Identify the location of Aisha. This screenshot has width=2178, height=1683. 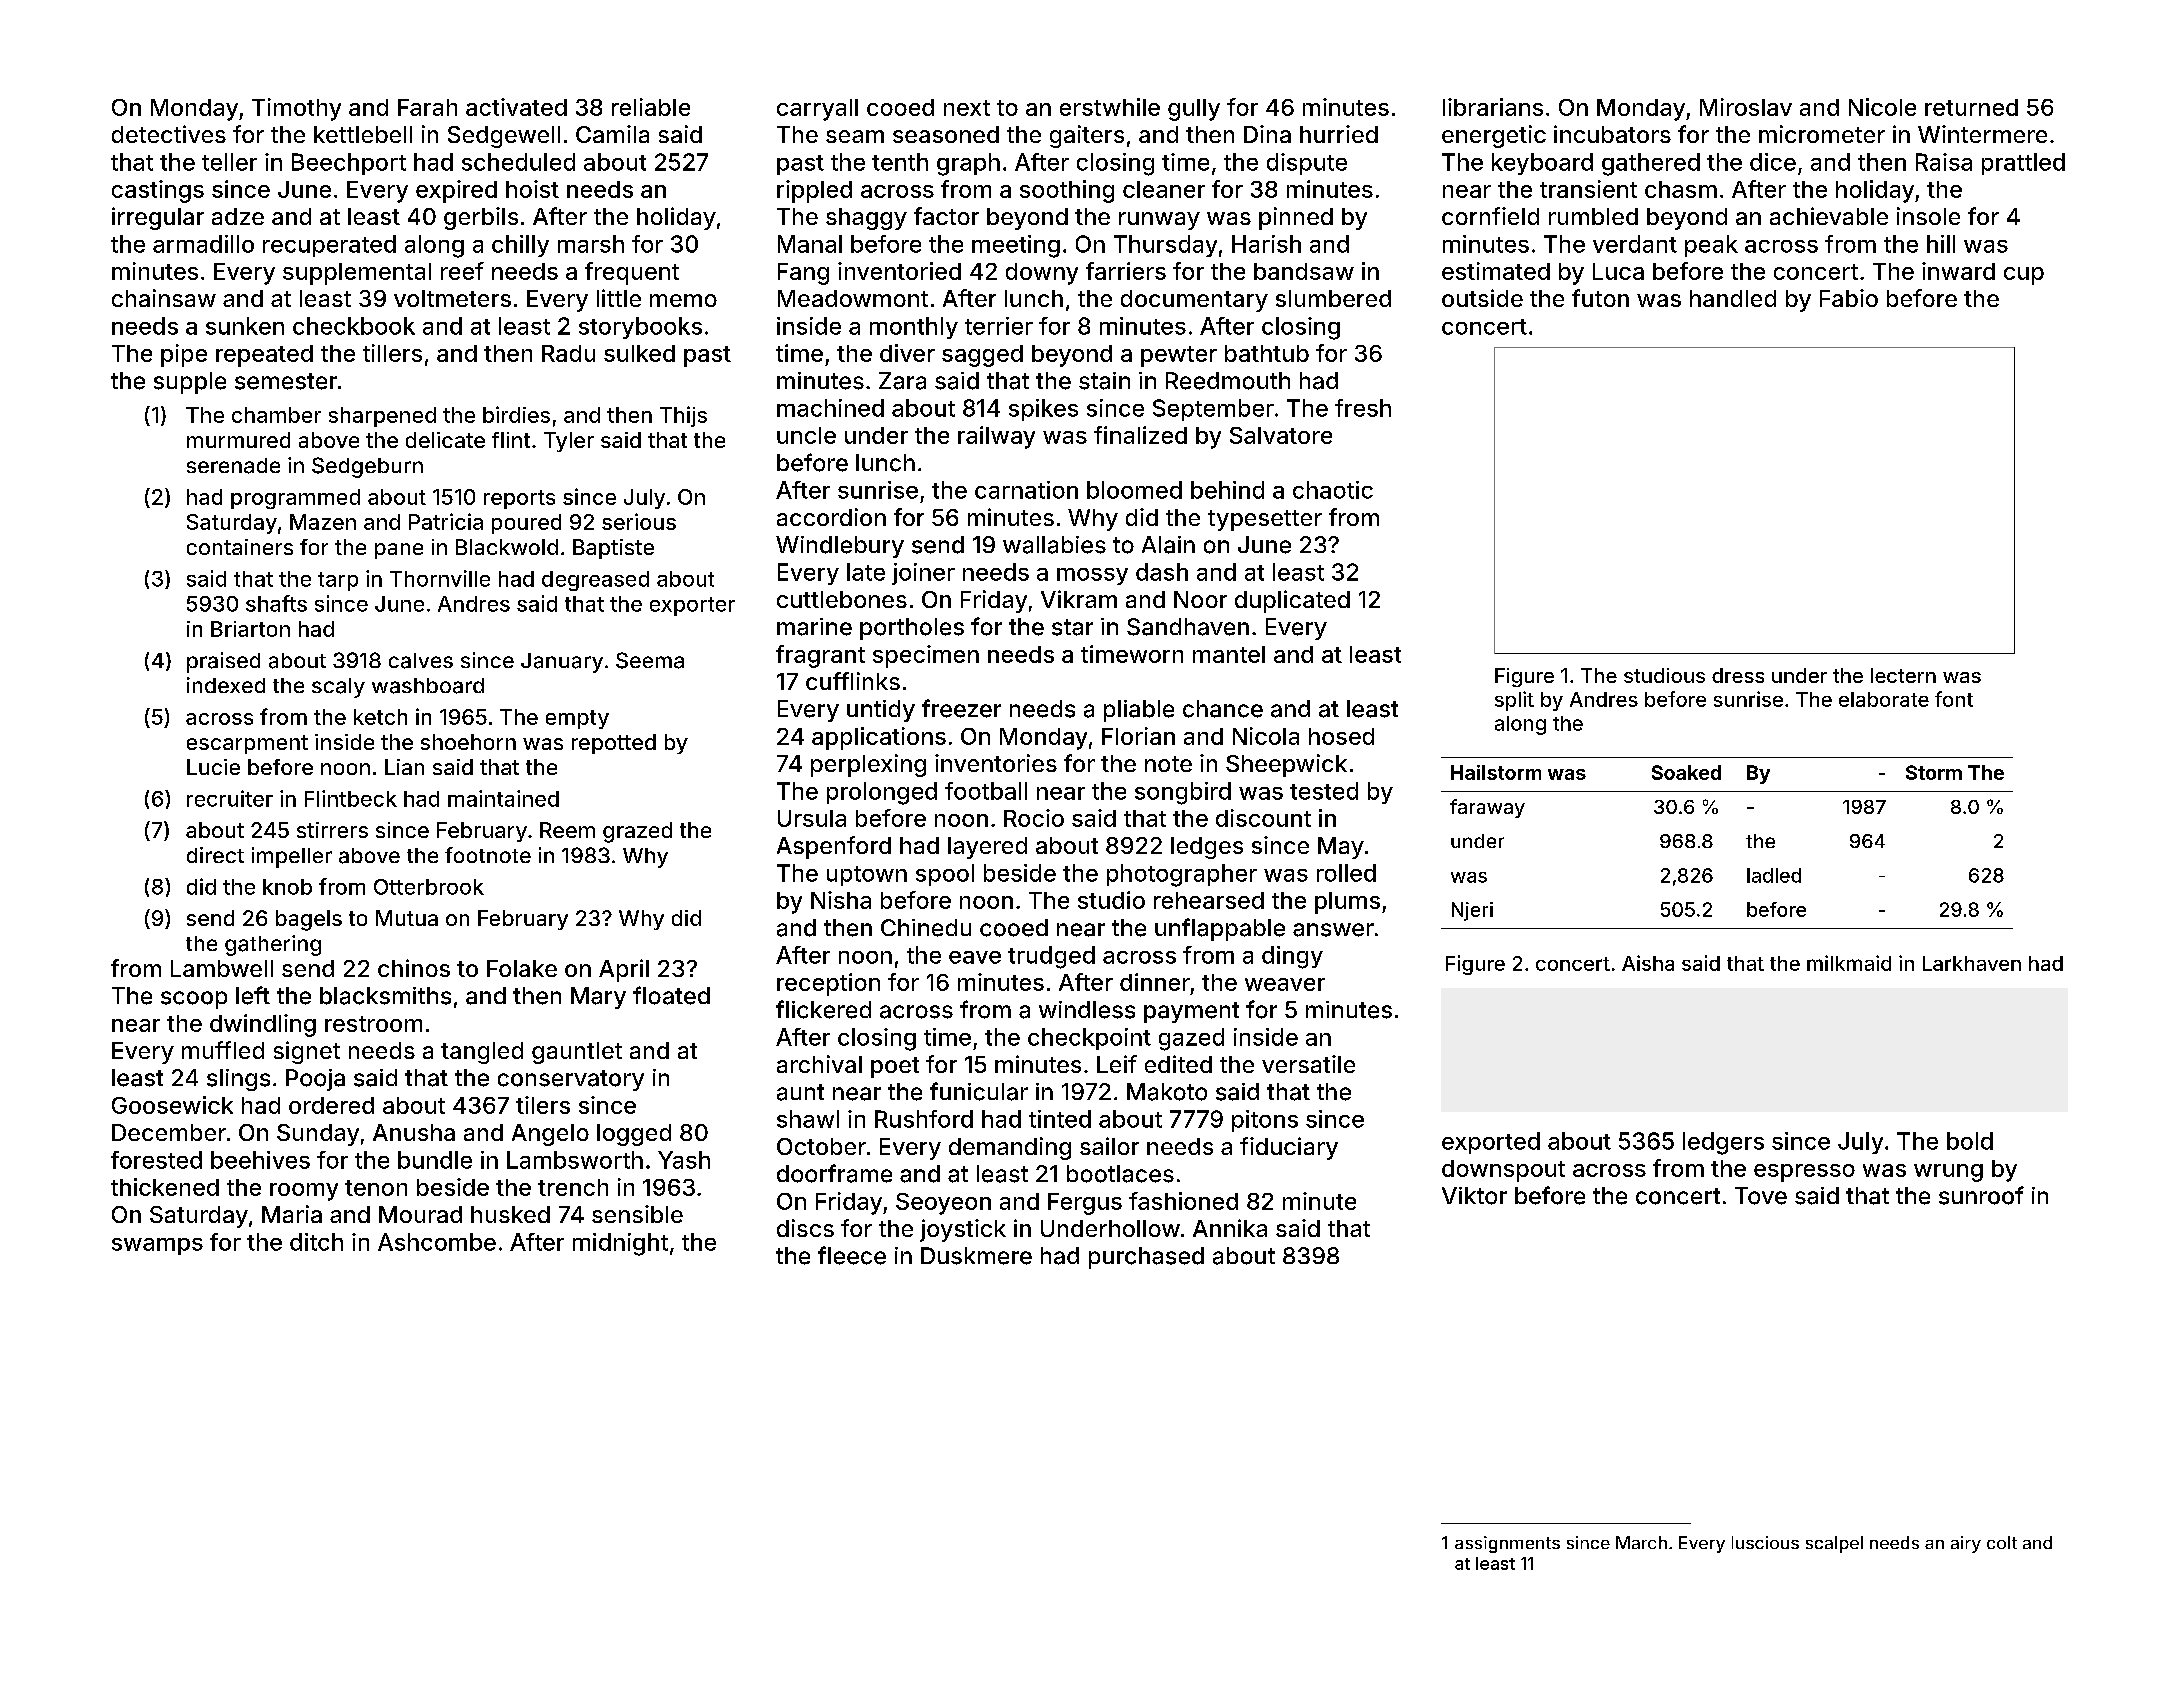
(1648, 963).
